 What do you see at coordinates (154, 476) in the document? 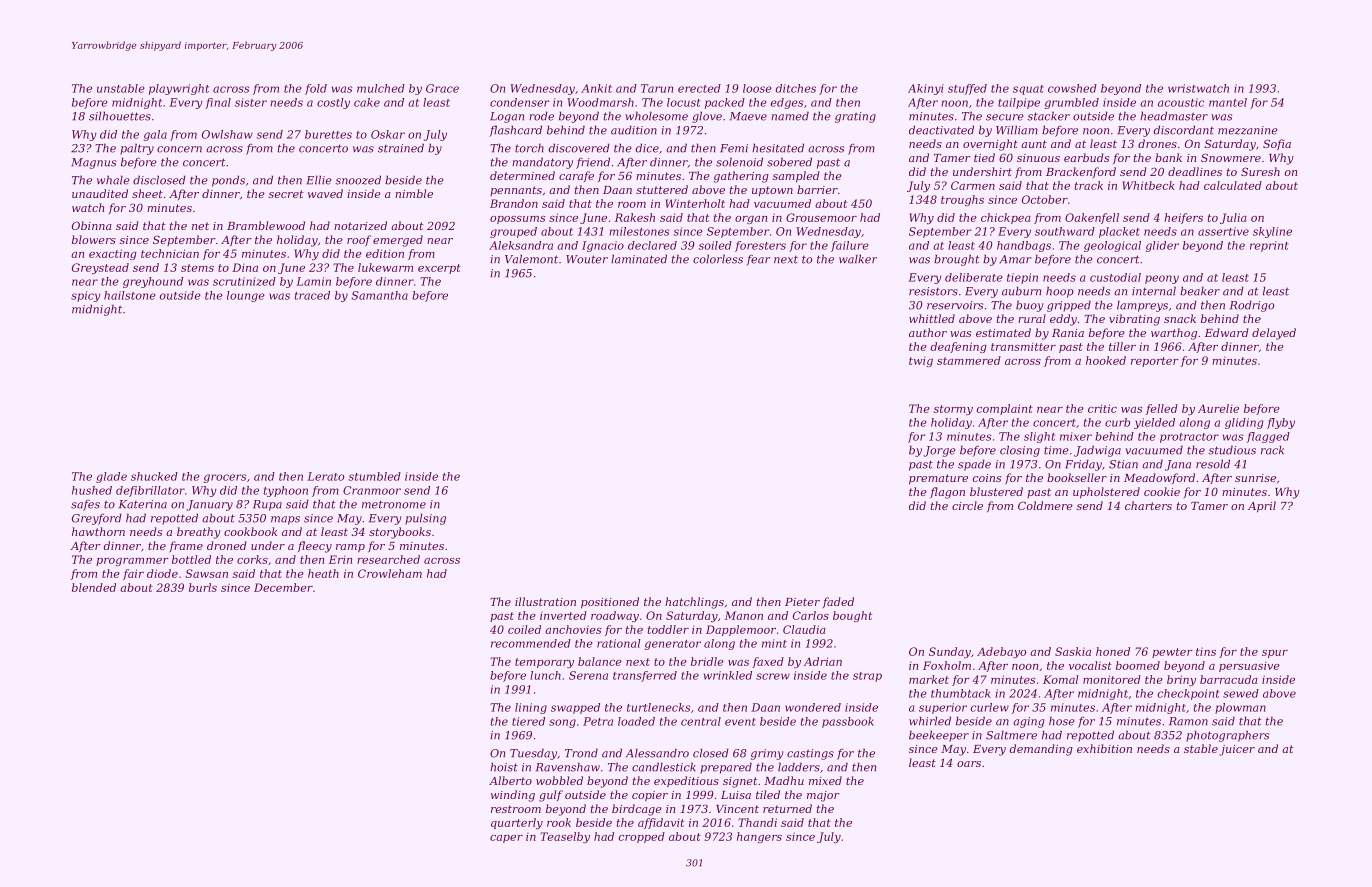
I see `shucked` at bounding box center [154, 476].
